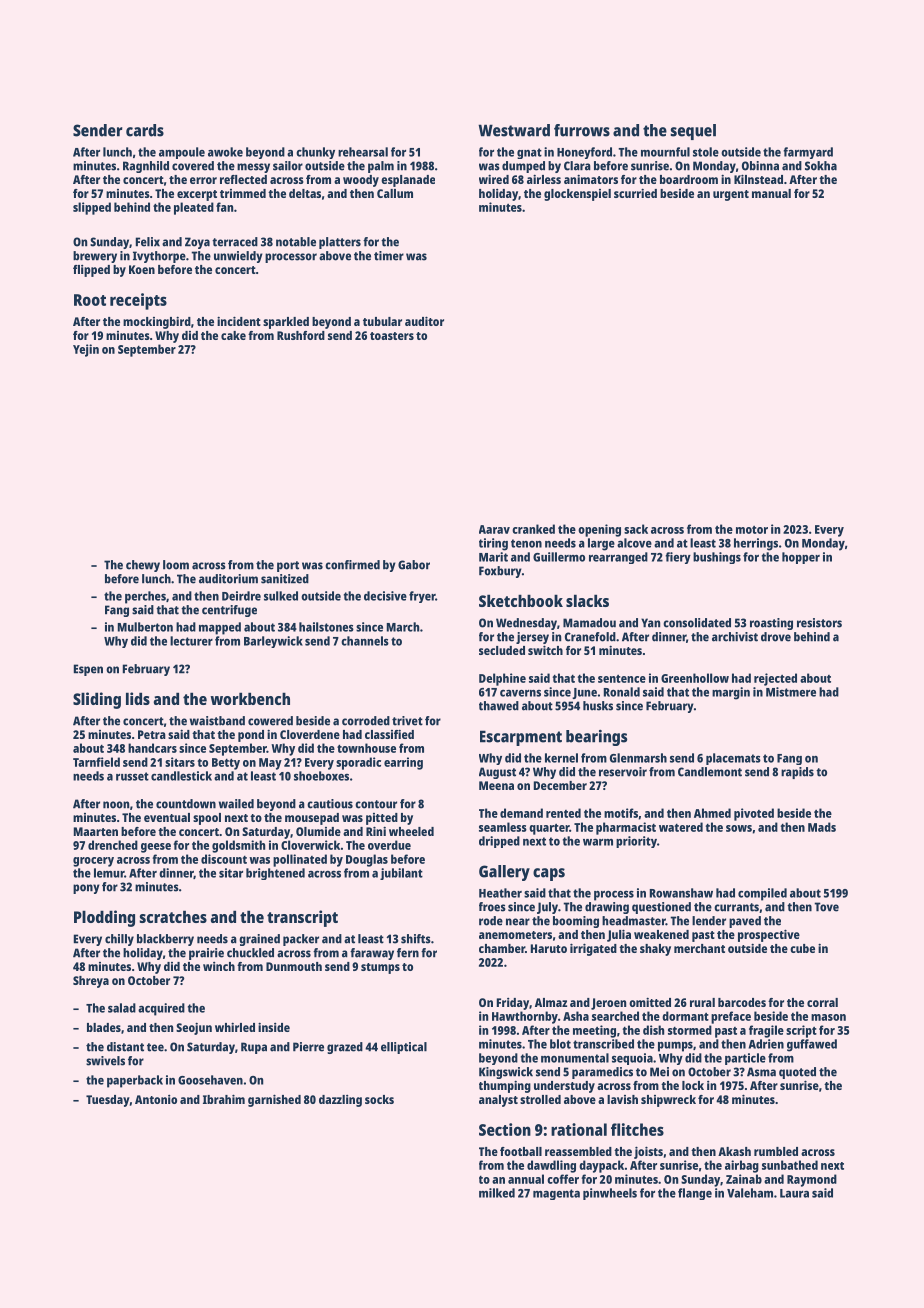 The width and height of the screenshot is (924, 1308). Describe the element at coordinates (392, 336) in the screenshot. I see `toasters` at that location.
